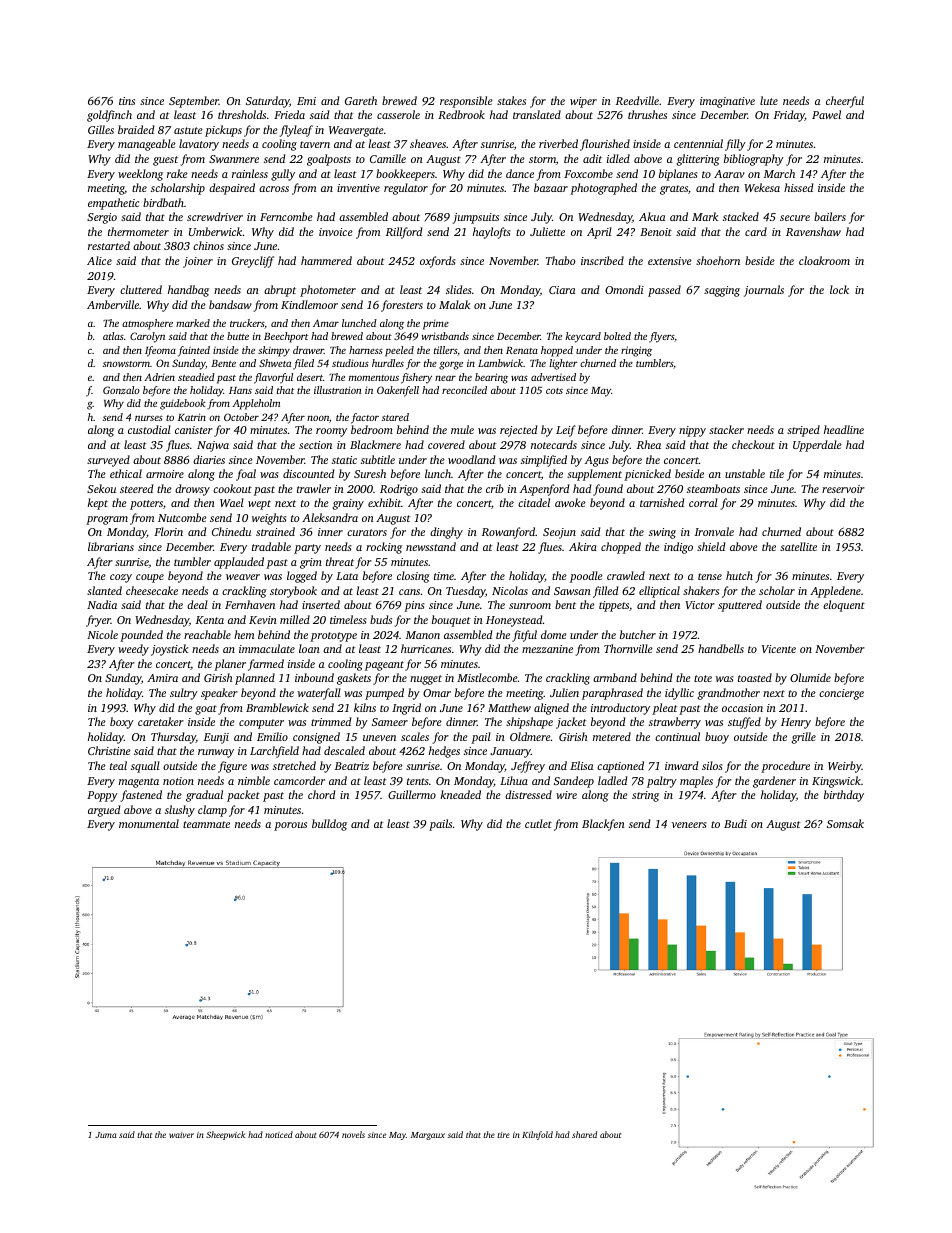 The height and width of the screenshot is (1233, 952). Describe the element at coordinates (104, 811) in the screenshot. I see `argued` at that location.
